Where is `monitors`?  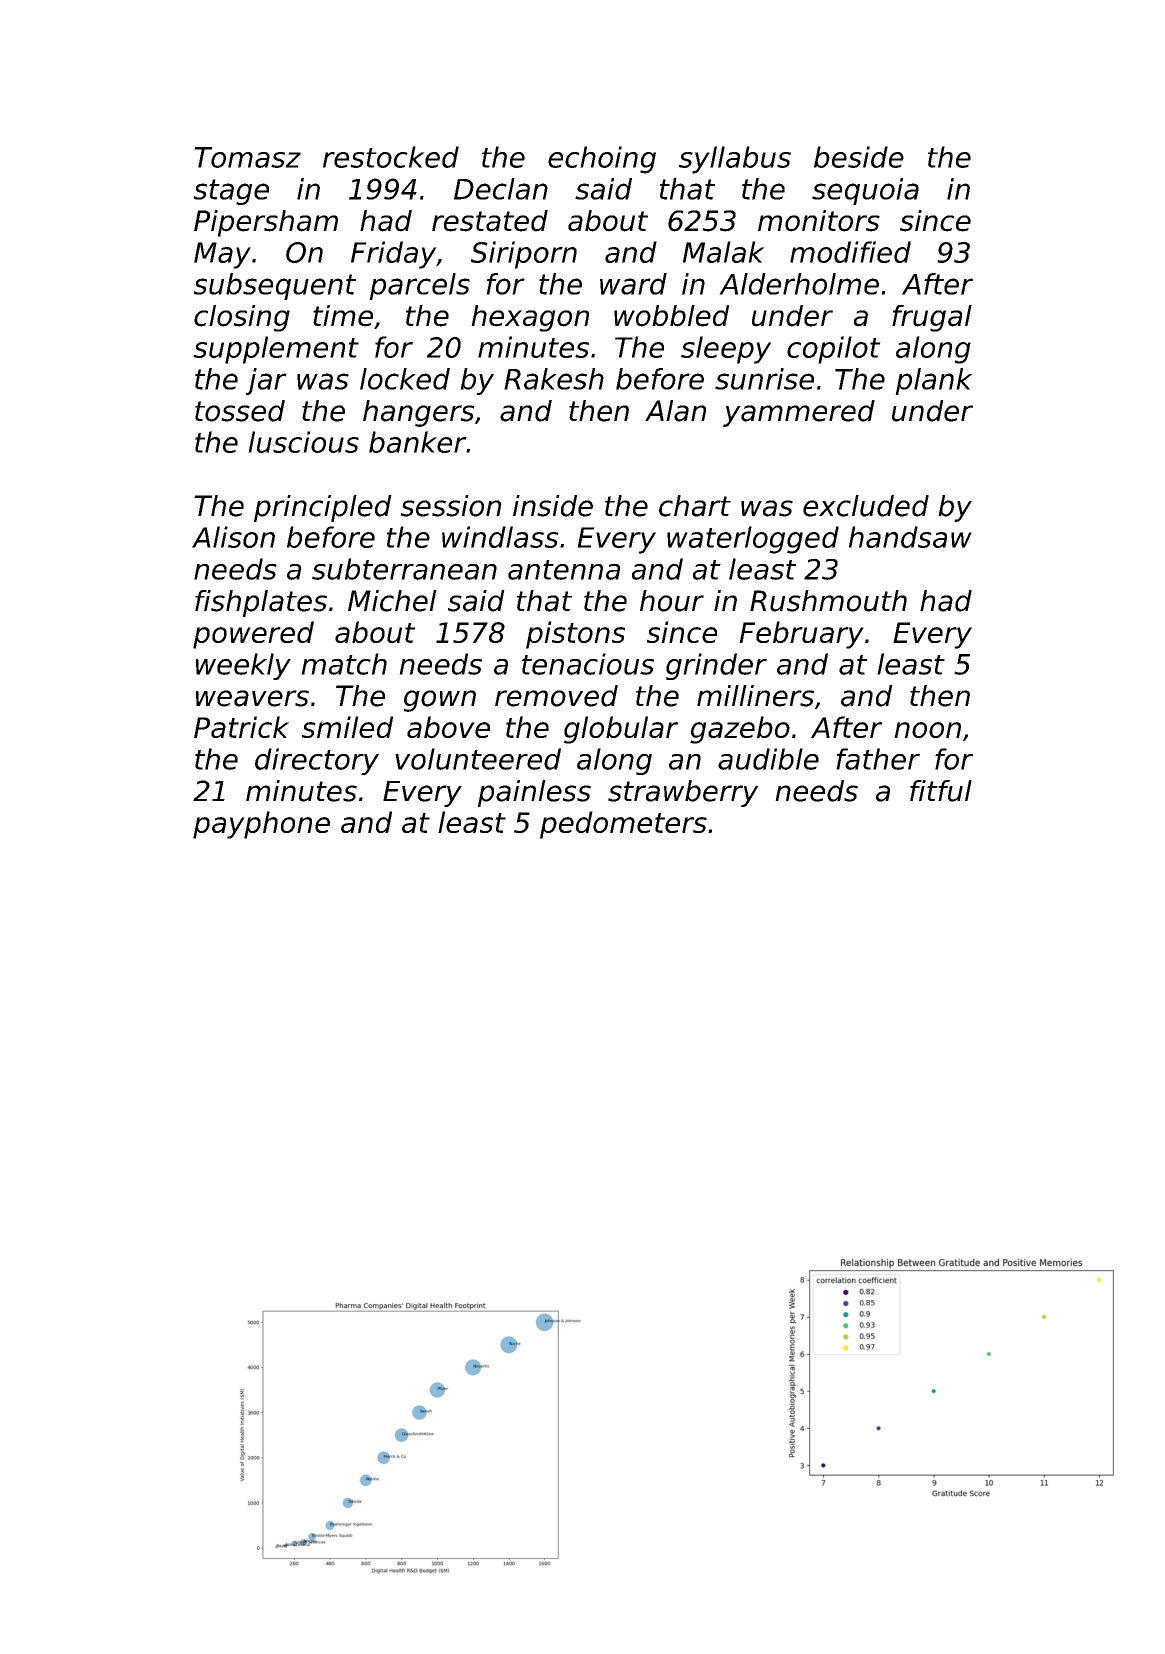
monitors is located at coordinates (819, 221).
